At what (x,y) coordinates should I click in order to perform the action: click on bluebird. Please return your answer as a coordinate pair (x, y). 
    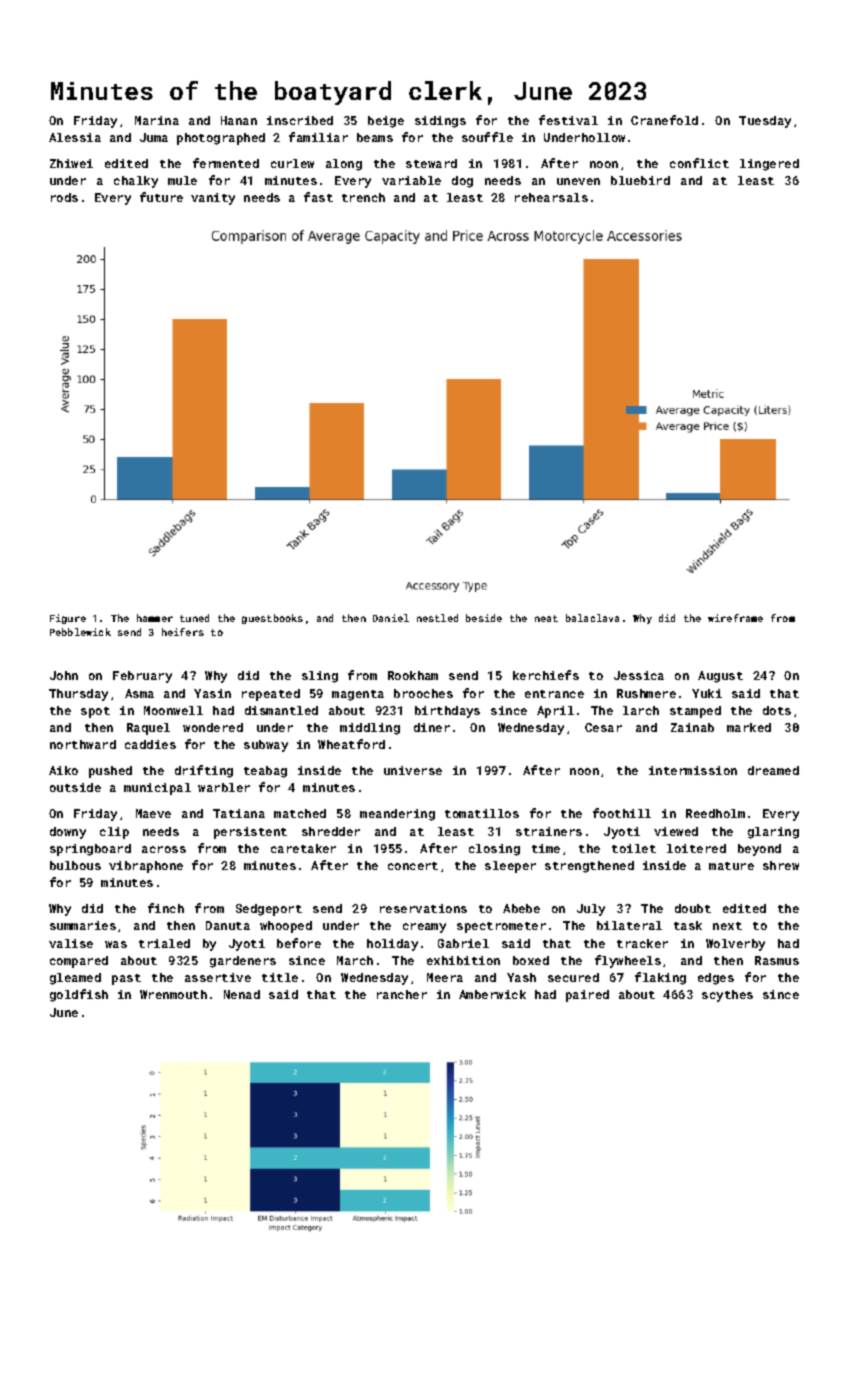
    Looking at the image, I should click on (640, 180).
